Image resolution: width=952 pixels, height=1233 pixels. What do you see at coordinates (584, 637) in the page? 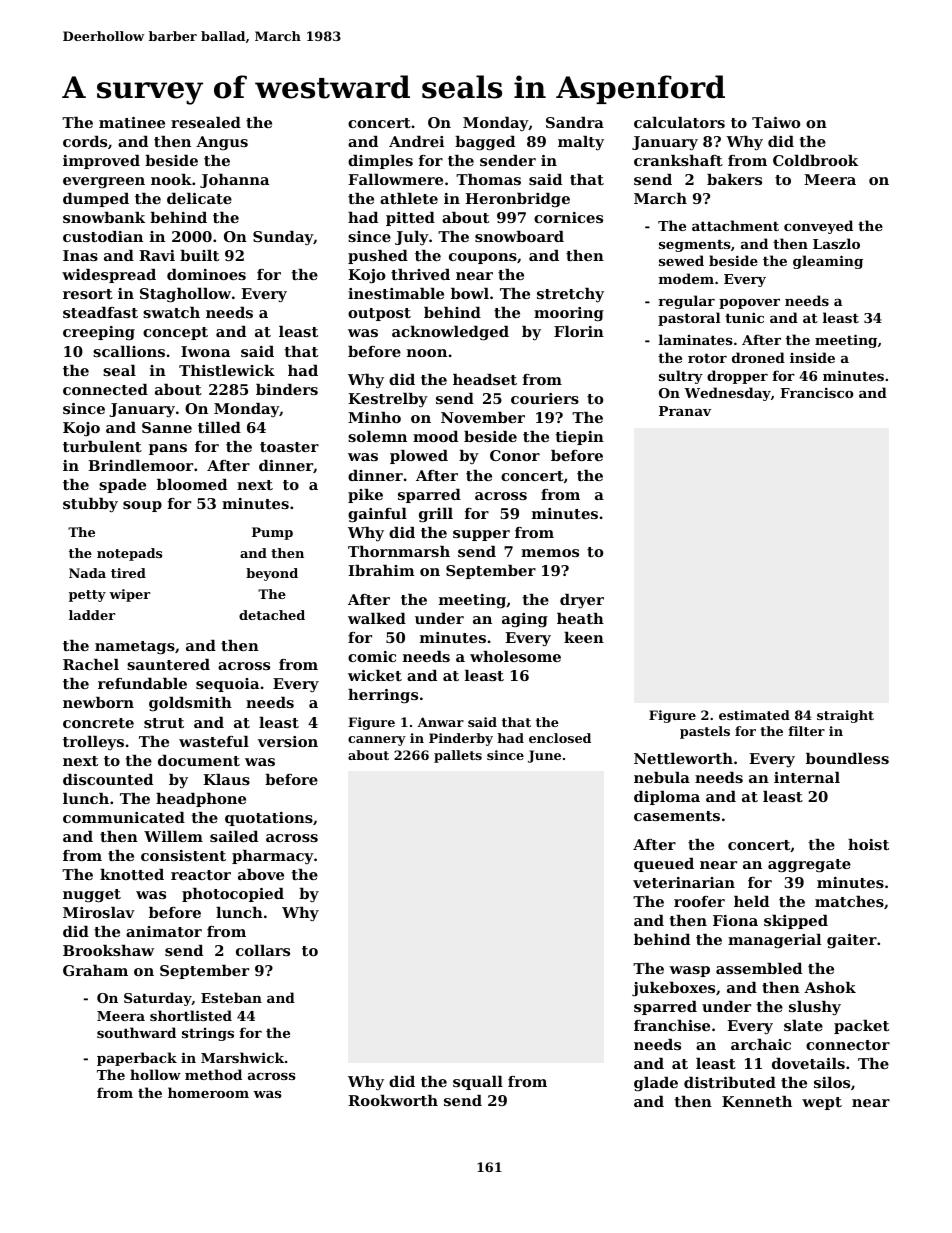
I see `keen` at bounding box center [584, 637].
